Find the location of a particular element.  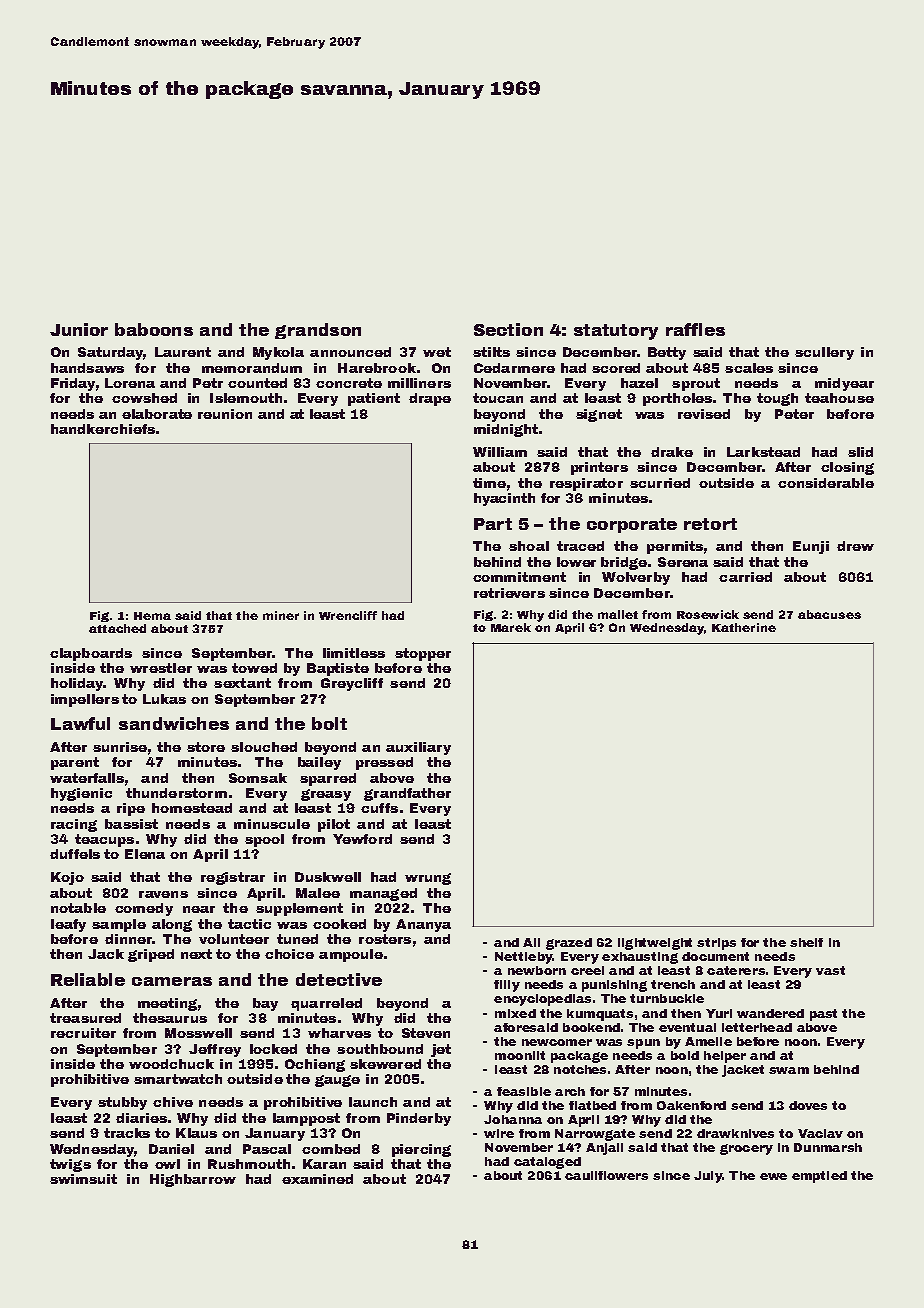

lightweight is located at coordinates (655, 944).
